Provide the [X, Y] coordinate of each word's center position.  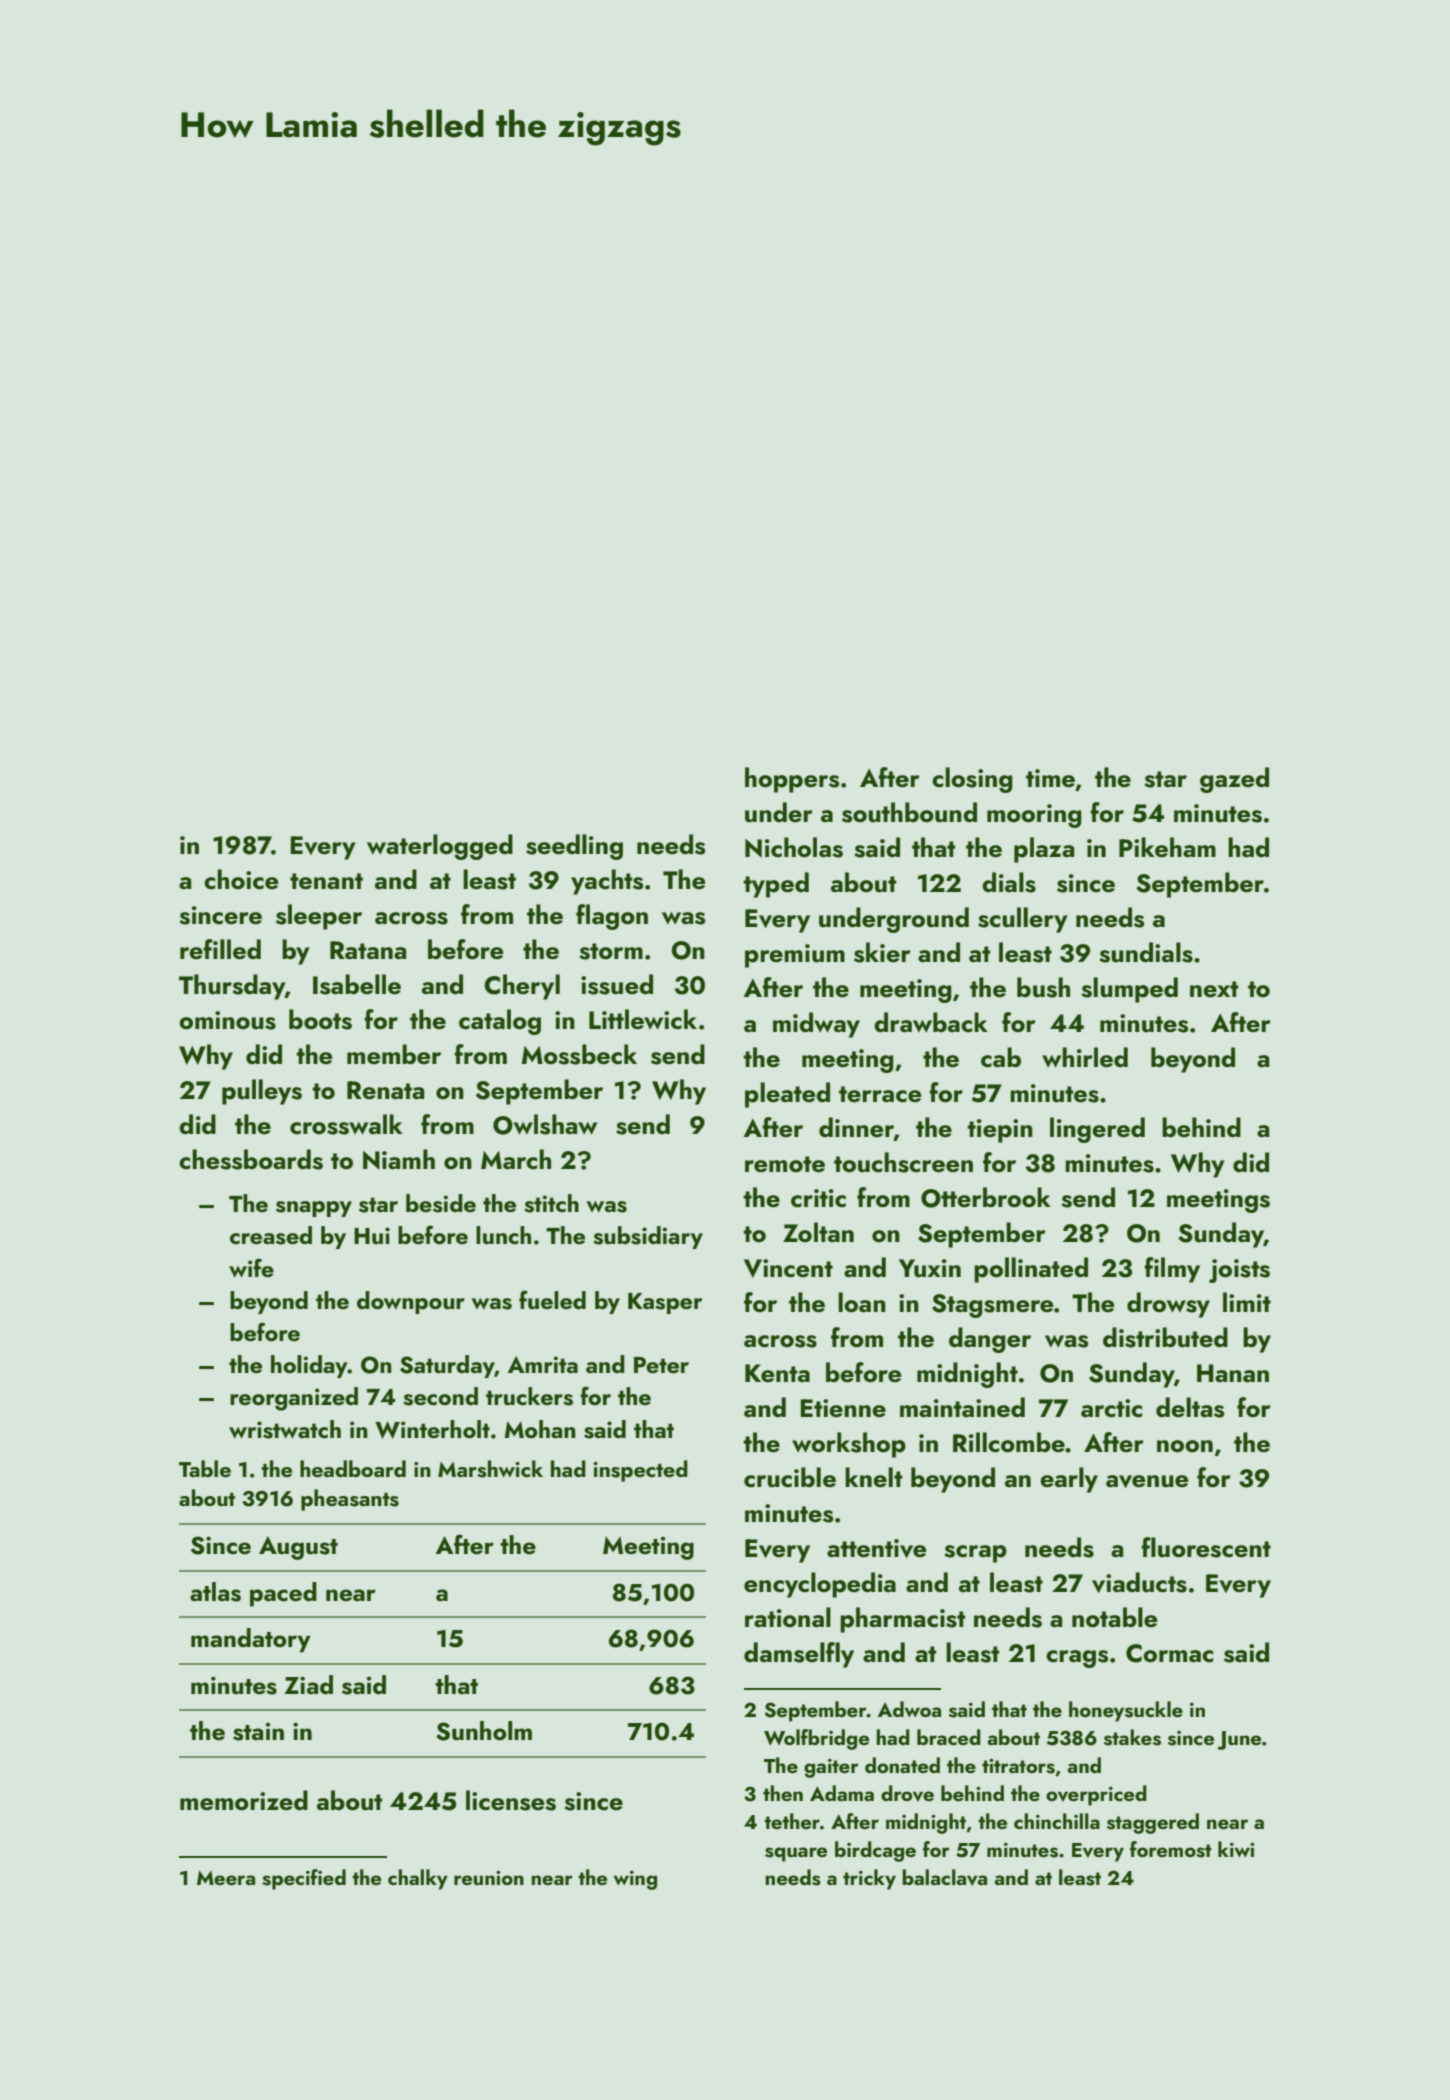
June [1239, 1740]
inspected [640, 1471]
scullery [1023, 920]
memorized [244, 1800]
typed [776, 885]
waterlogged [440, 847]
